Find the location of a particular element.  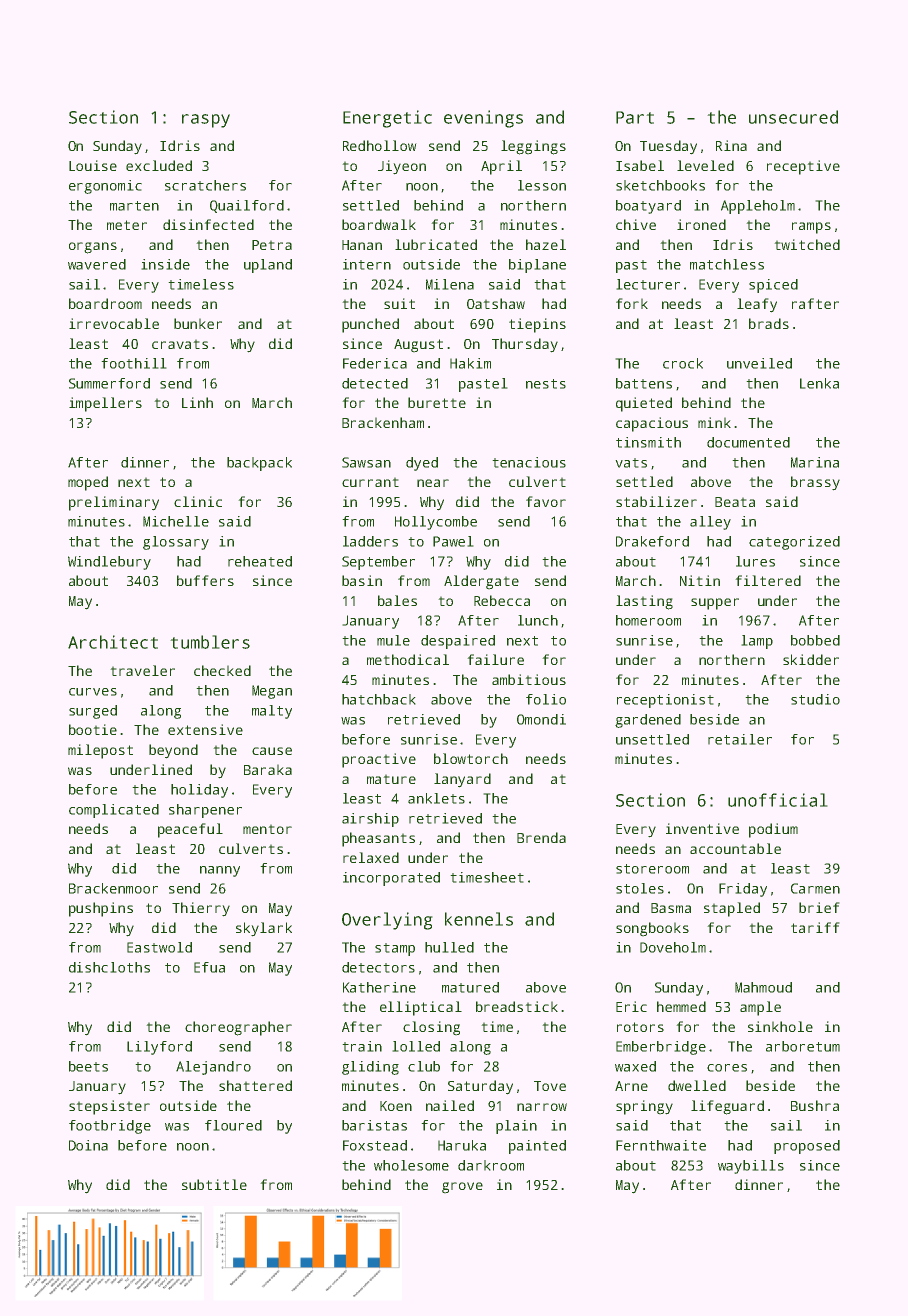

unsecured is located at coordinates (793, 117).
